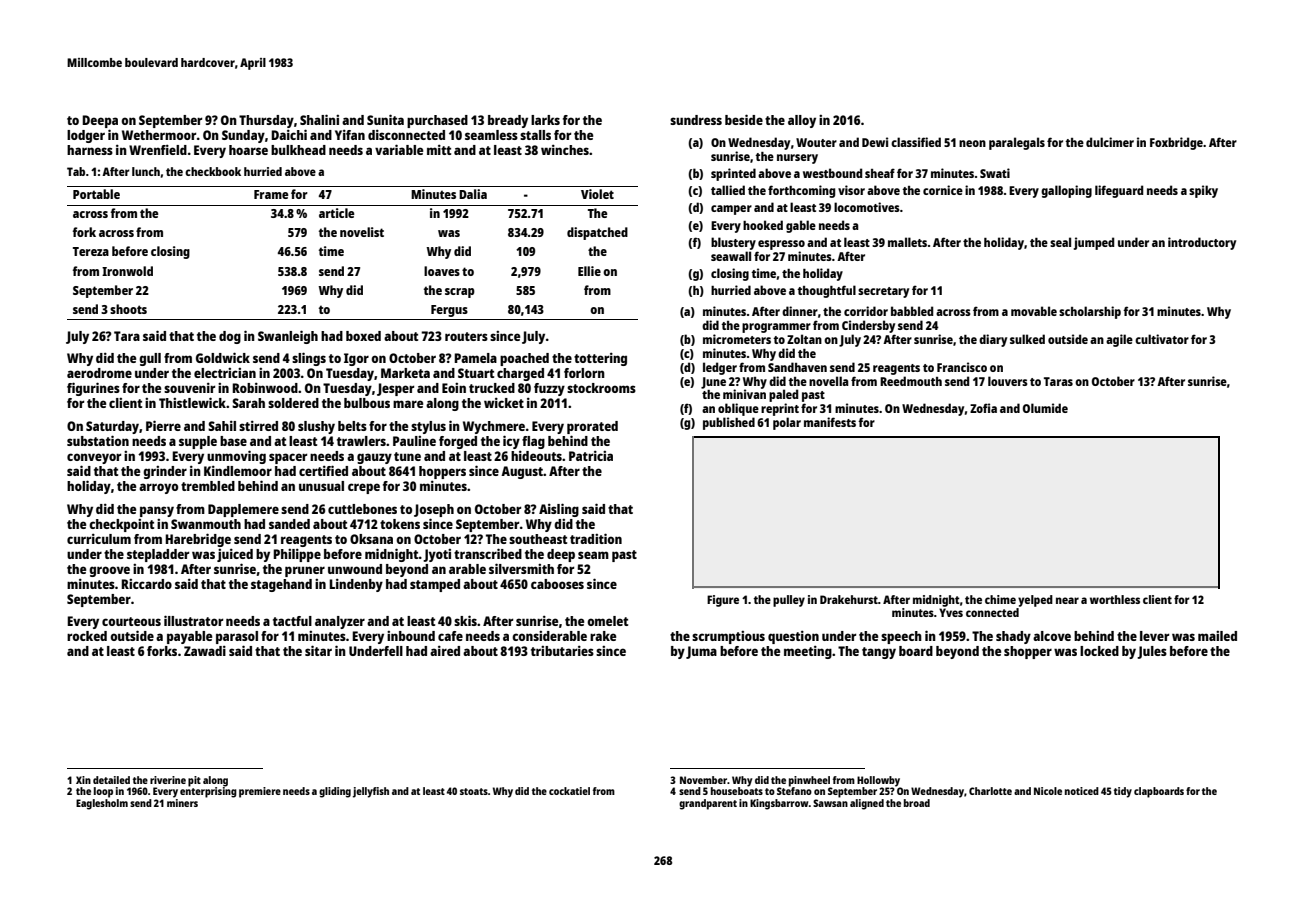 This screenshot has height=924, width=1308. Describe the element at coordinates (309, 359) in the screenshot. I see `slings` at that location.
